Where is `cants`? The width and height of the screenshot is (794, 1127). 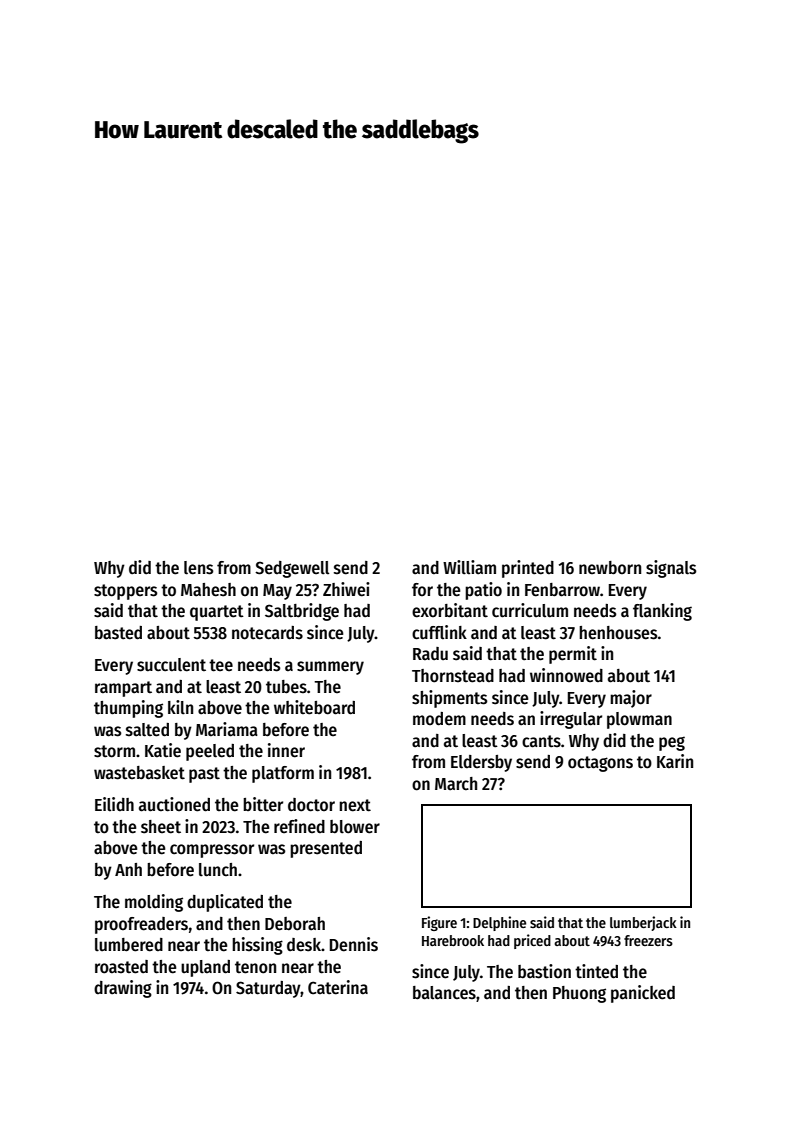
cants is located at coordinates (541, 741).
